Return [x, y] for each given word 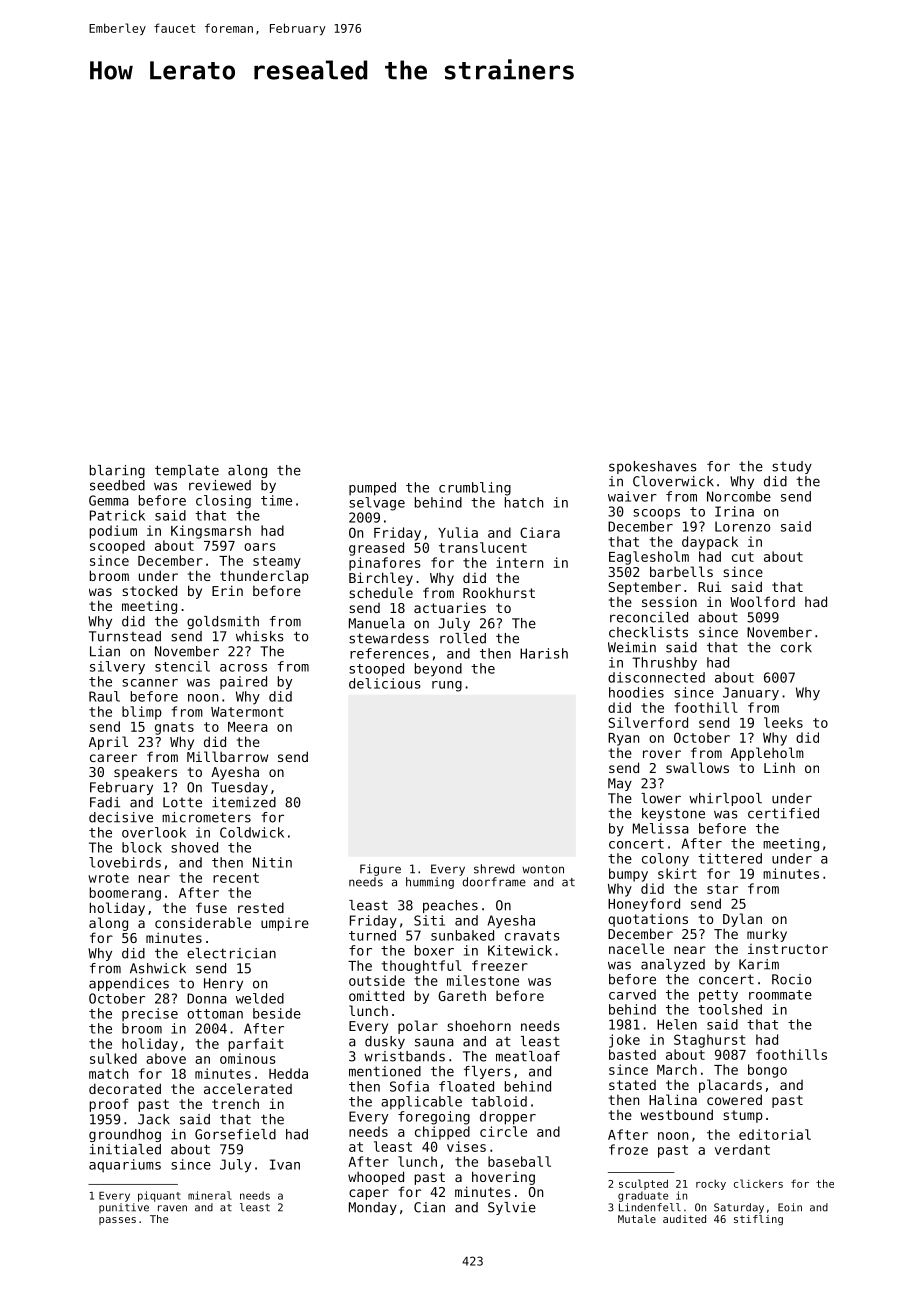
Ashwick [158, 968]
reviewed [220, 485]
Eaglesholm [649, 558]
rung [447, 686]
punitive [124, 1208]
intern [519, 562]
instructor [788, 949]
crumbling [475, 489]
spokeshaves [652, 467]
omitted [376, 995]
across [243, 668]
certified [783, 813]
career [113, 758]
